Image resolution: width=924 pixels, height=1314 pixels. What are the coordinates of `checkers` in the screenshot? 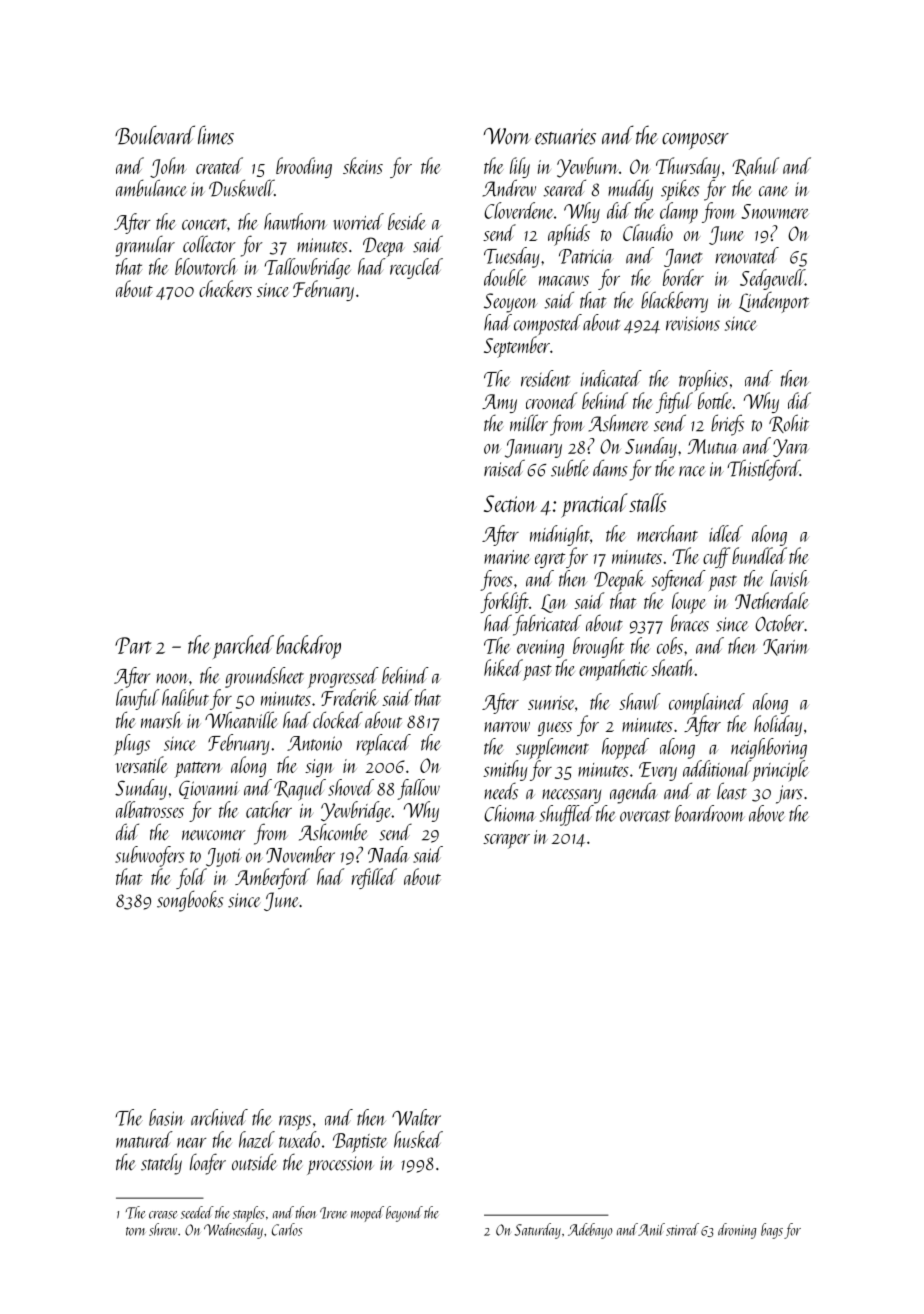 It's located at (225, 288).
